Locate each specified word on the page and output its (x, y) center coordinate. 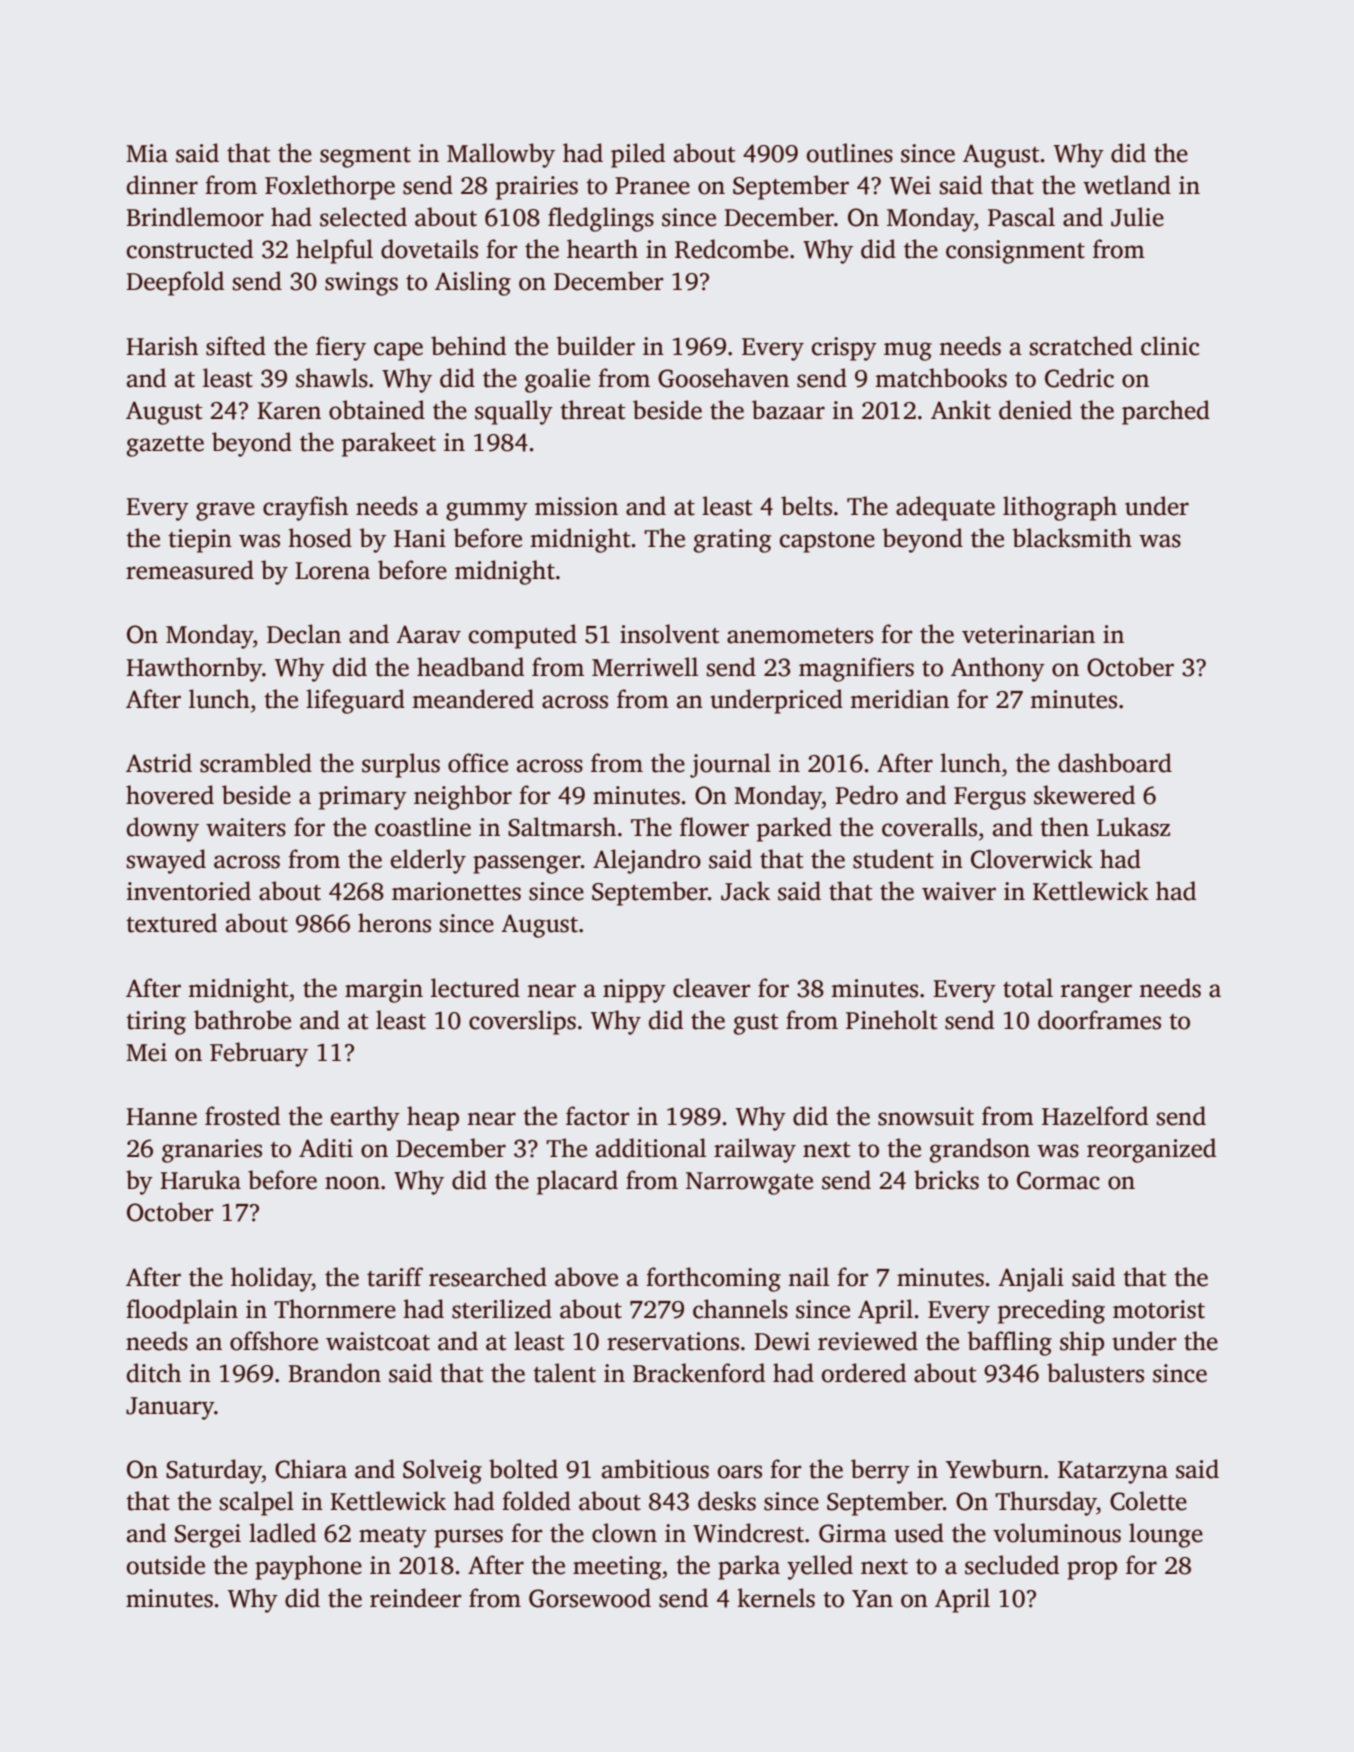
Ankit (961, 410)
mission (576, 506)
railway (755, 1150)
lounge (1166, 1535)
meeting (617, 1568)
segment (365, 157)
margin (384, 991)
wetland (1127, 185)
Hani (420, 538)
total (1028, 988)
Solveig (442, 1471)
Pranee (652, 186)
